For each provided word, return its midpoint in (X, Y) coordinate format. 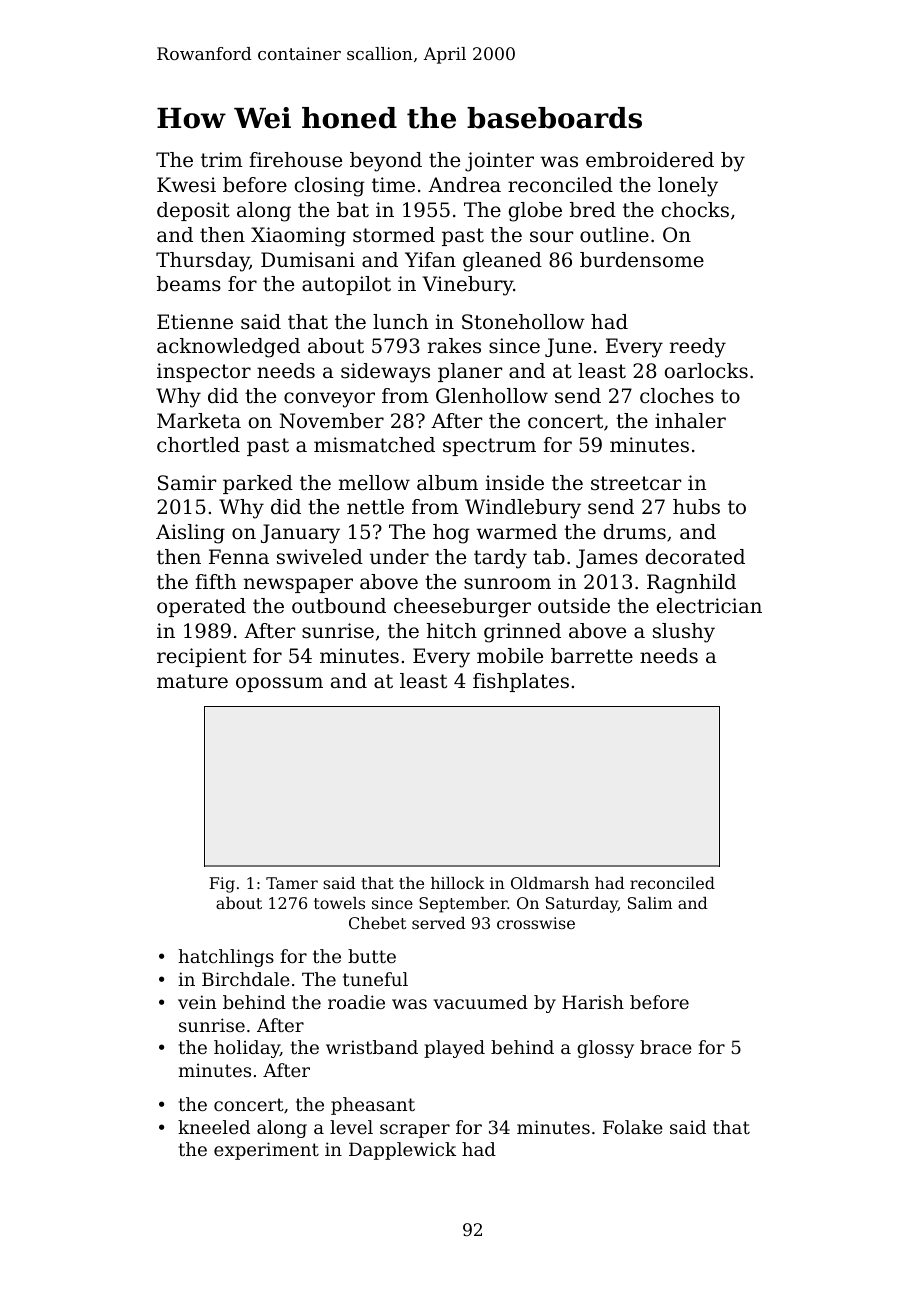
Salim (650, 903)
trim (222, 159)
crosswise (536, 923)
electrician (709, 606)
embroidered (650, 160)
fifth (215, 581)
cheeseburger (462, 608)
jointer (499, 162)
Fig (222, 885)
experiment (266, 1151)
